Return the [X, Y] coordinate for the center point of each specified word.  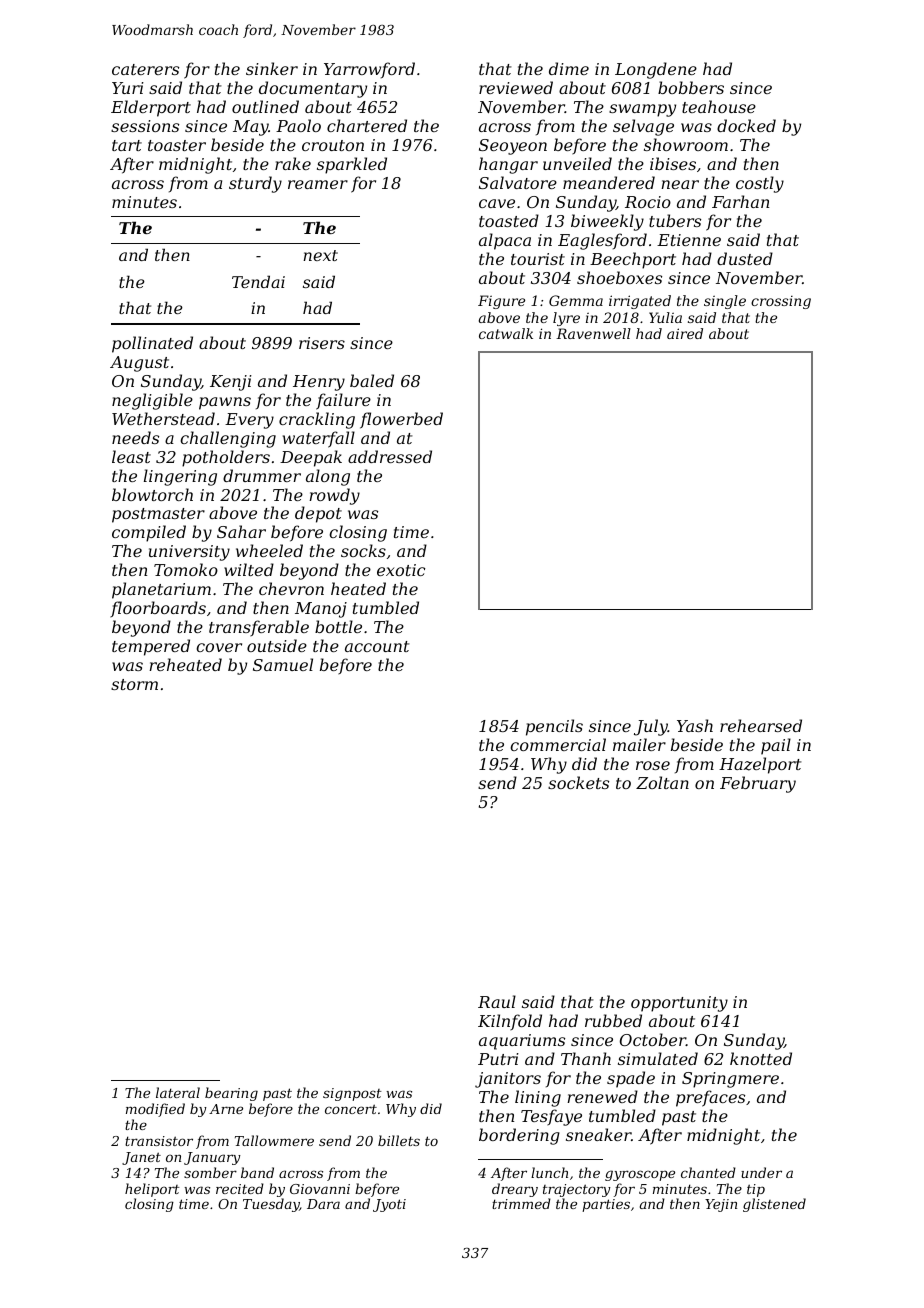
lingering [180, 477]
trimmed [521, 1203]
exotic [401, 570]
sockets [578, 782]
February [758, 784]
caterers [145, 69]
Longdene [656, 70]
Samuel [283, 664]
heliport [152, 1190]
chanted [708, 1172]
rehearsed [761, 725]
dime [569, 68]
